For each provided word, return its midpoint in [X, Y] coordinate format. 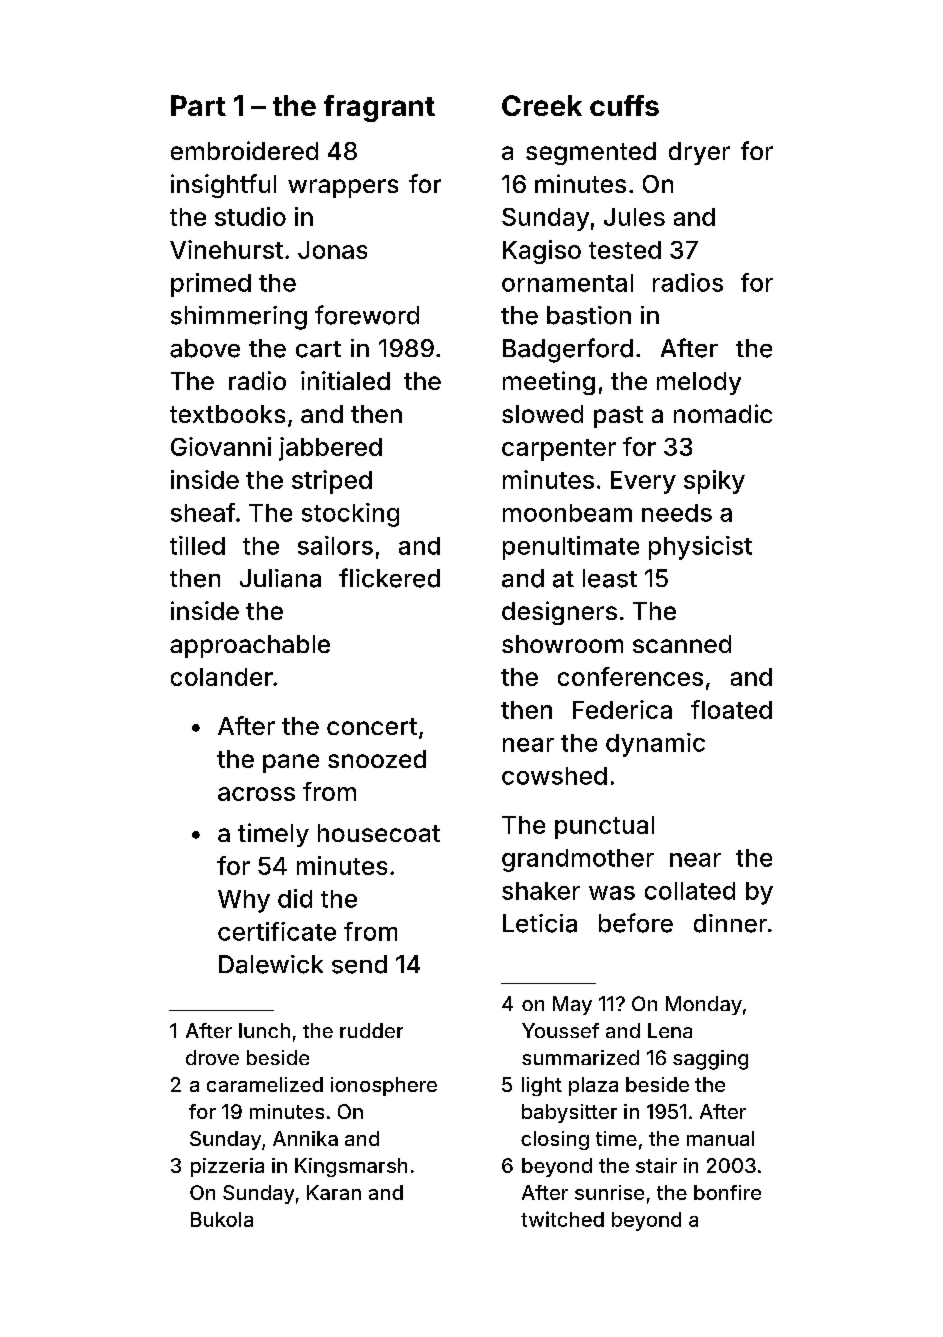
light [542, 1086]
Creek [542, 105]
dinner [730, 923]
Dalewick [271, 964]
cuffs [624, 105]
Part [198, 105]
